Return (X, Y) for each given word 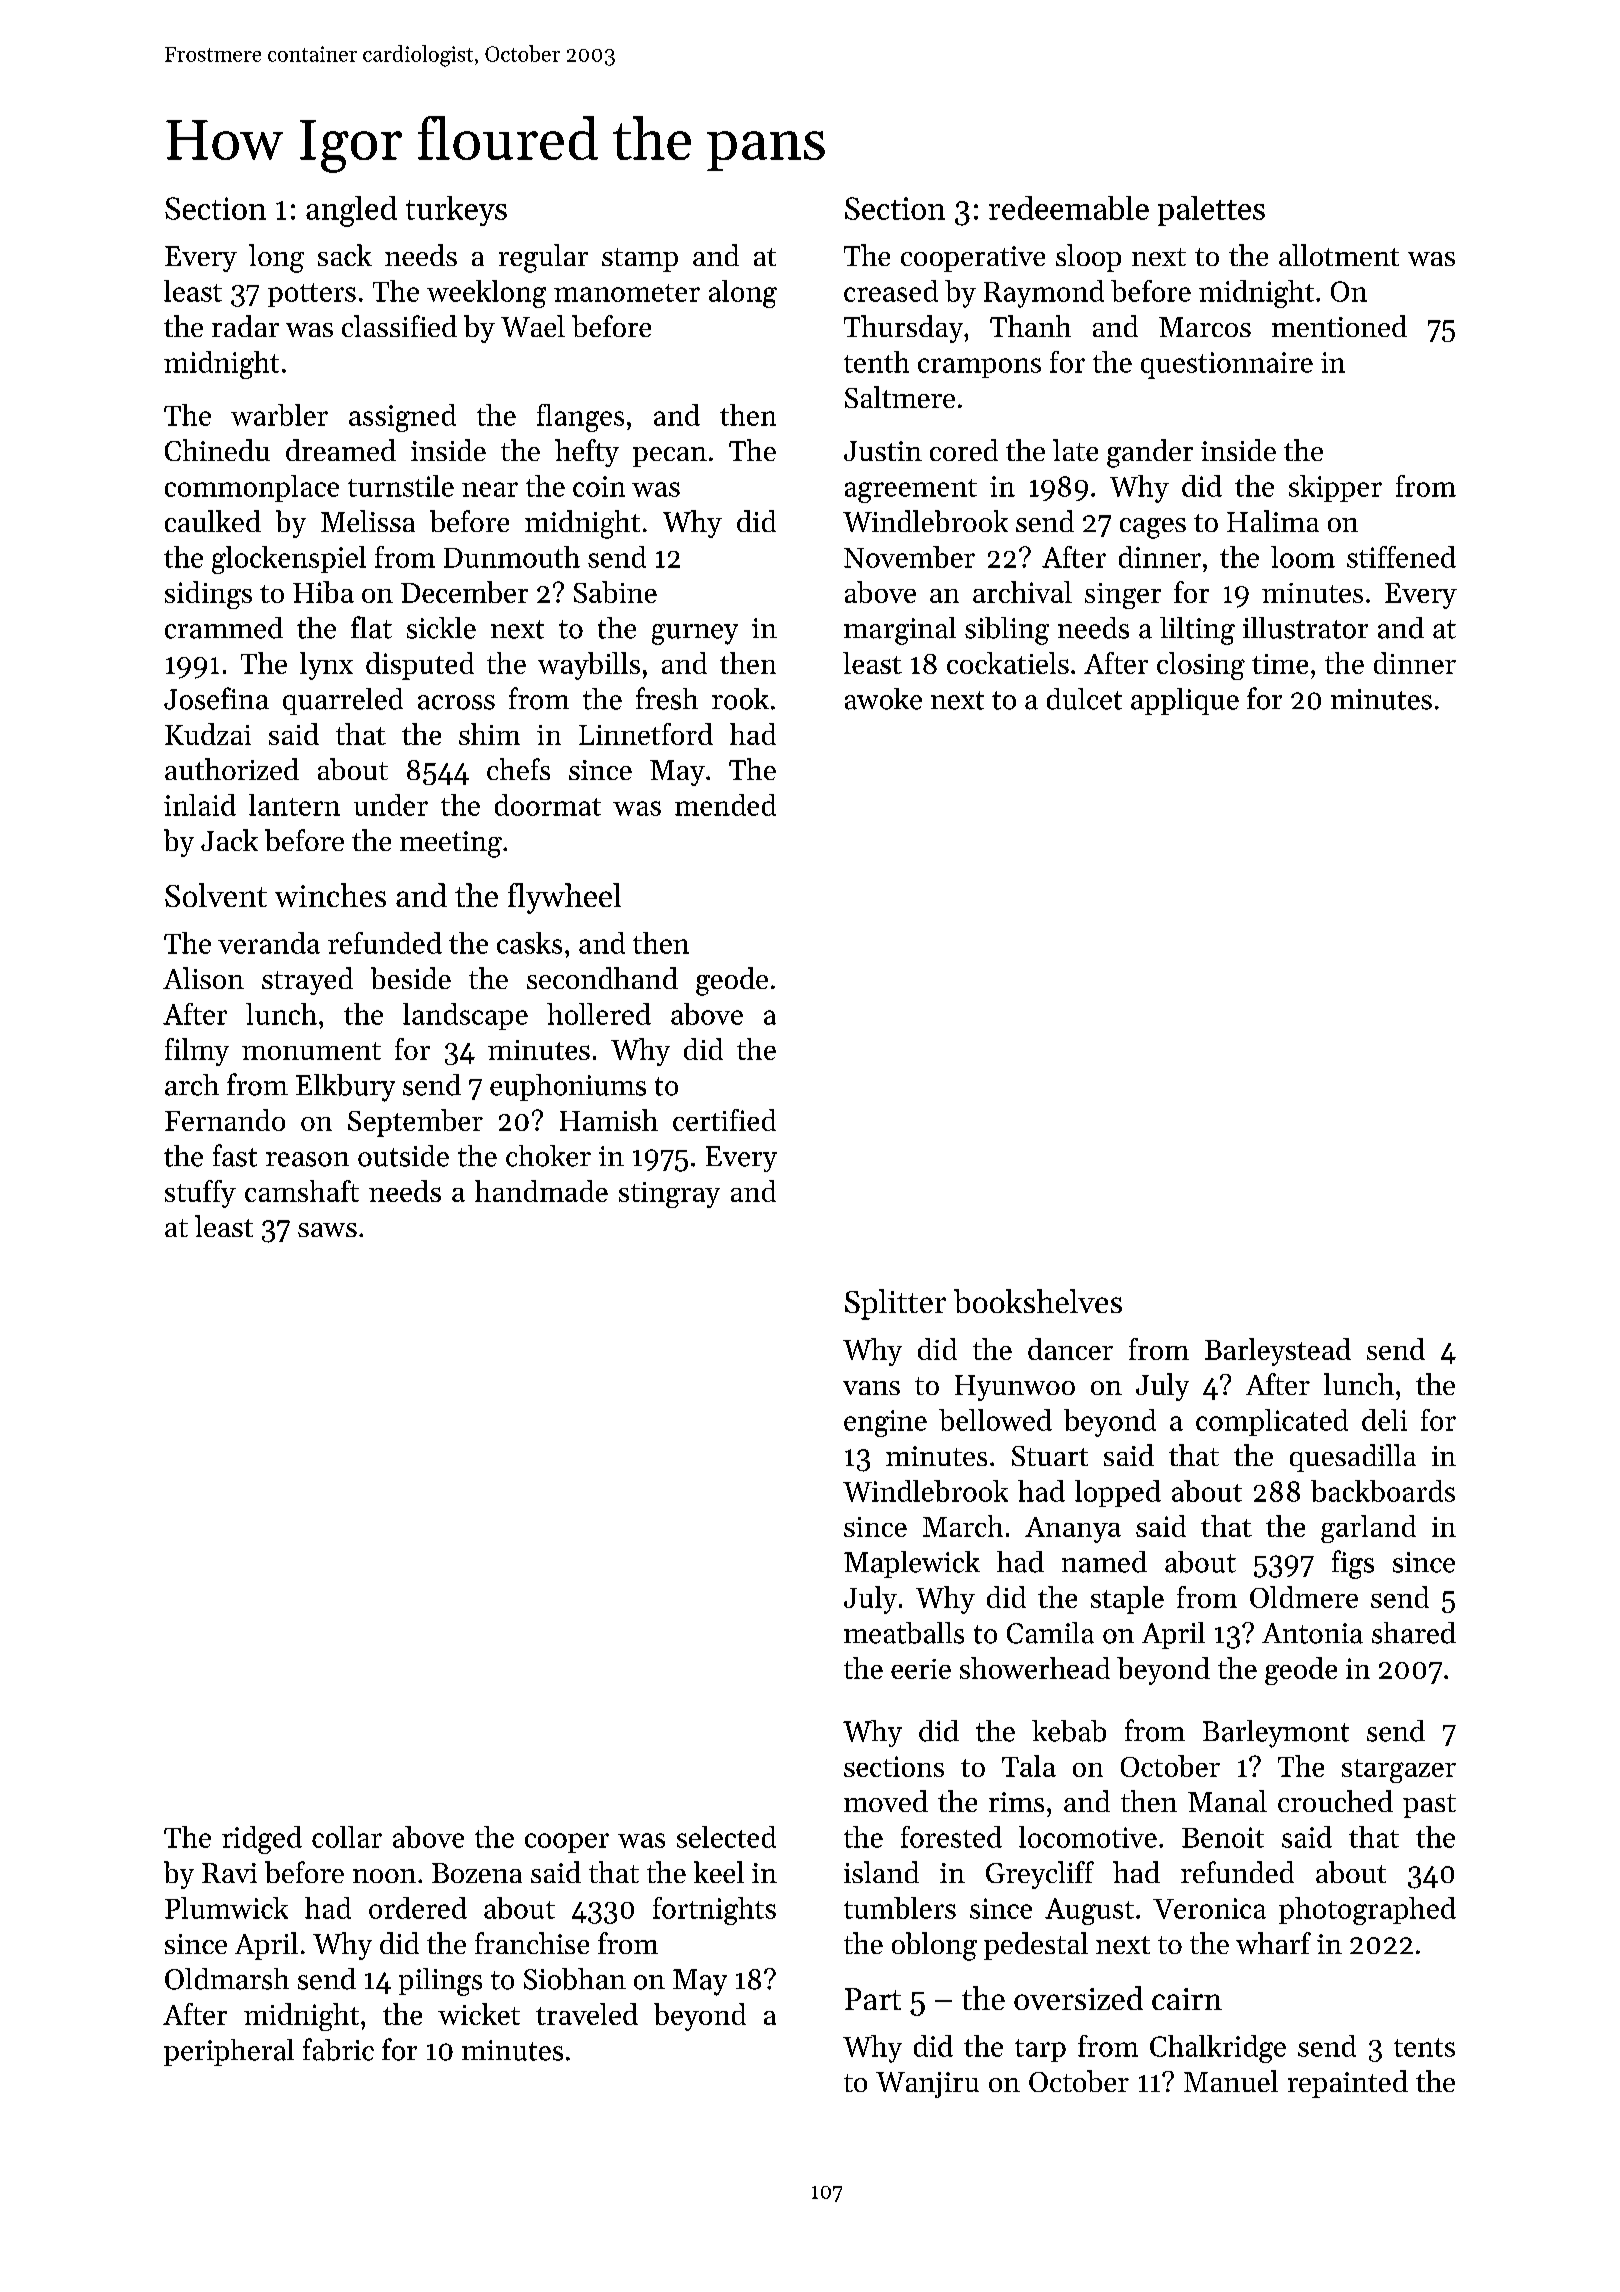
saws (327, 1230)
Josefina (216, 698)
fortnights (714, 1911)
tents (1424, 2047)
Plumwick (226, 1908)
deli (1384, 1420)
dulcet (1084, 699)
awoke (883, 699)
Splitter (895, 1304)
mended (725, 805)
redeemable (1069, 208)
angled (351, 211)
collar (347, 1837)
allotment (1339, 255)
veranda (269, 943)
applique (1185, 701)
